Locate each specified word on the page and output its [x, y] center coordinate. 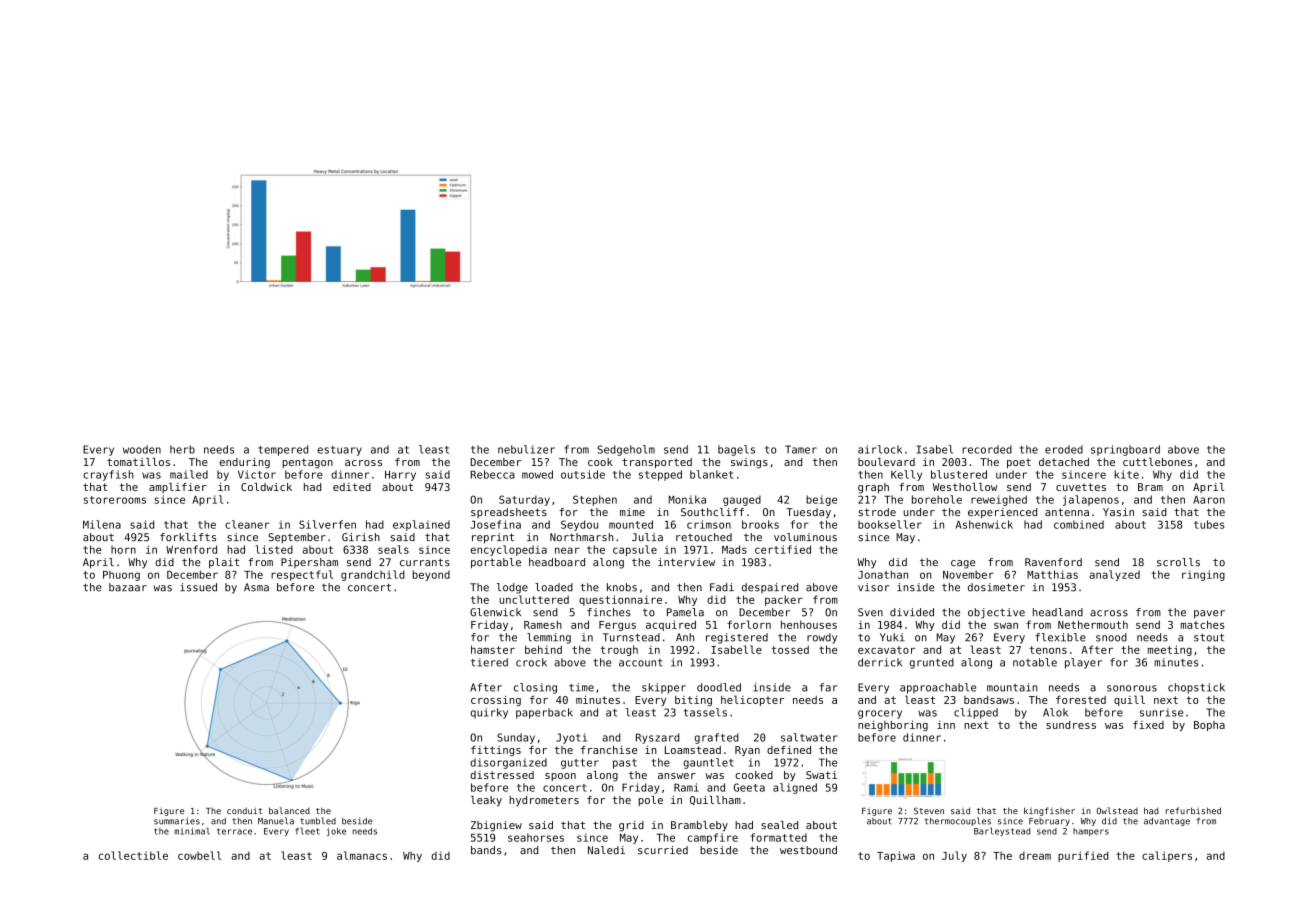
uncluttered [534, 599]
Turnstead [631, 637]
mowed [537, 474]
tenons [1048, 650]
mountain [1012, 687]
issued [198, 587]
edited [352, 487]
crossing [496, 701]
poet [1019, 463]
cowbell [199, 855]
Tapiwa [896, 856]
